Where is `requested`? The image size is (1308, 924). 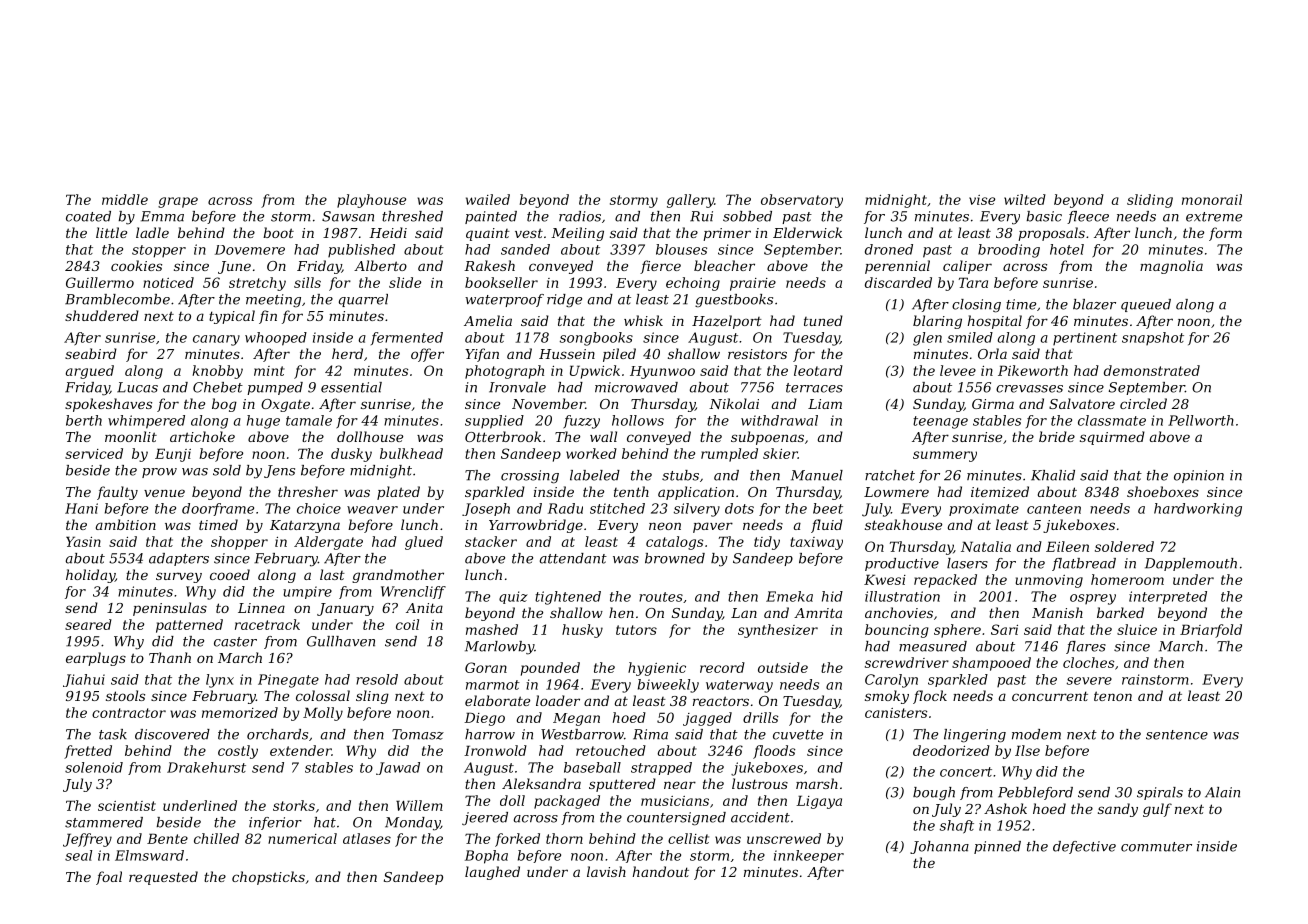
requested is located at coordinates (163, 878).
